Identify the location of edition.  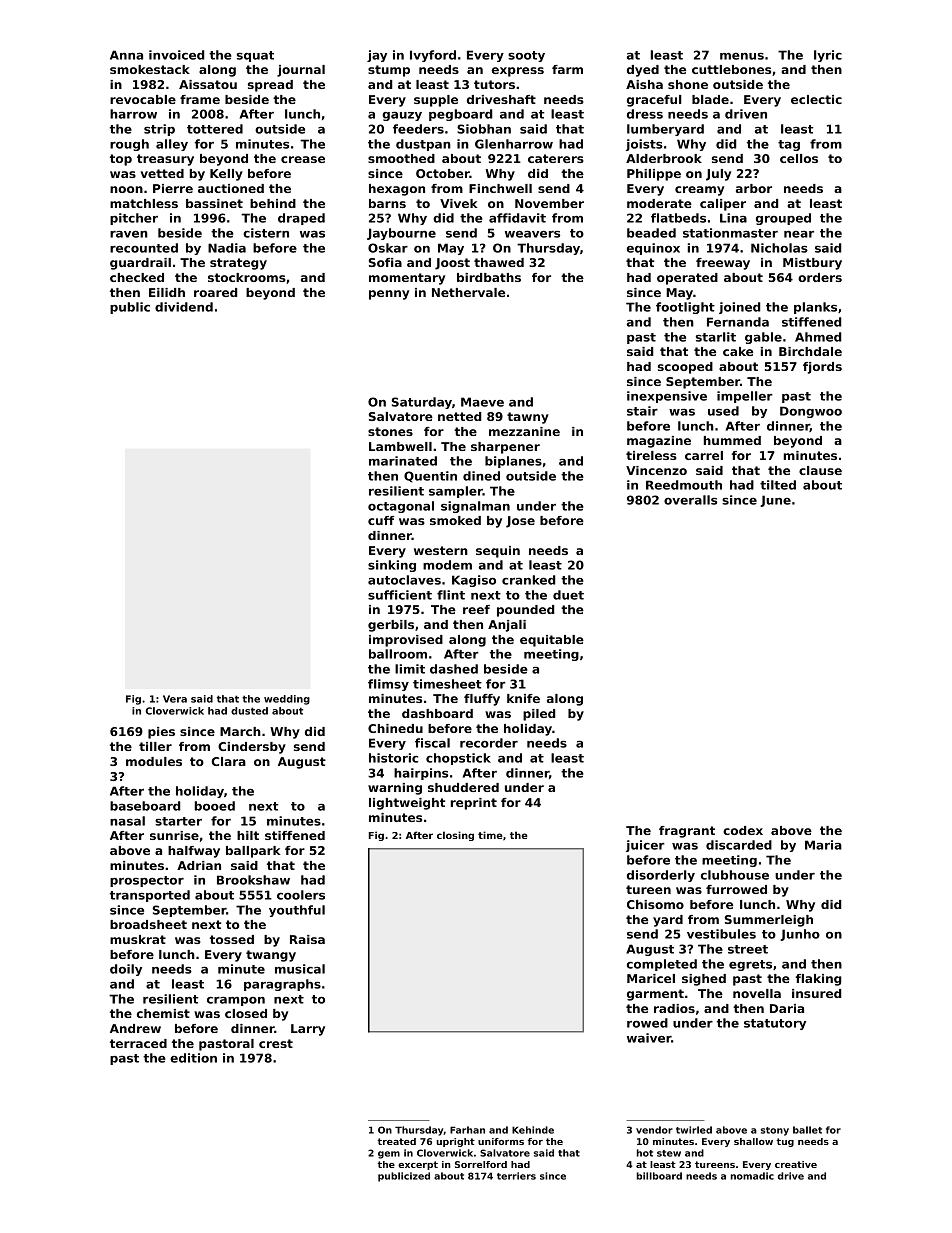
(193, 1058).
